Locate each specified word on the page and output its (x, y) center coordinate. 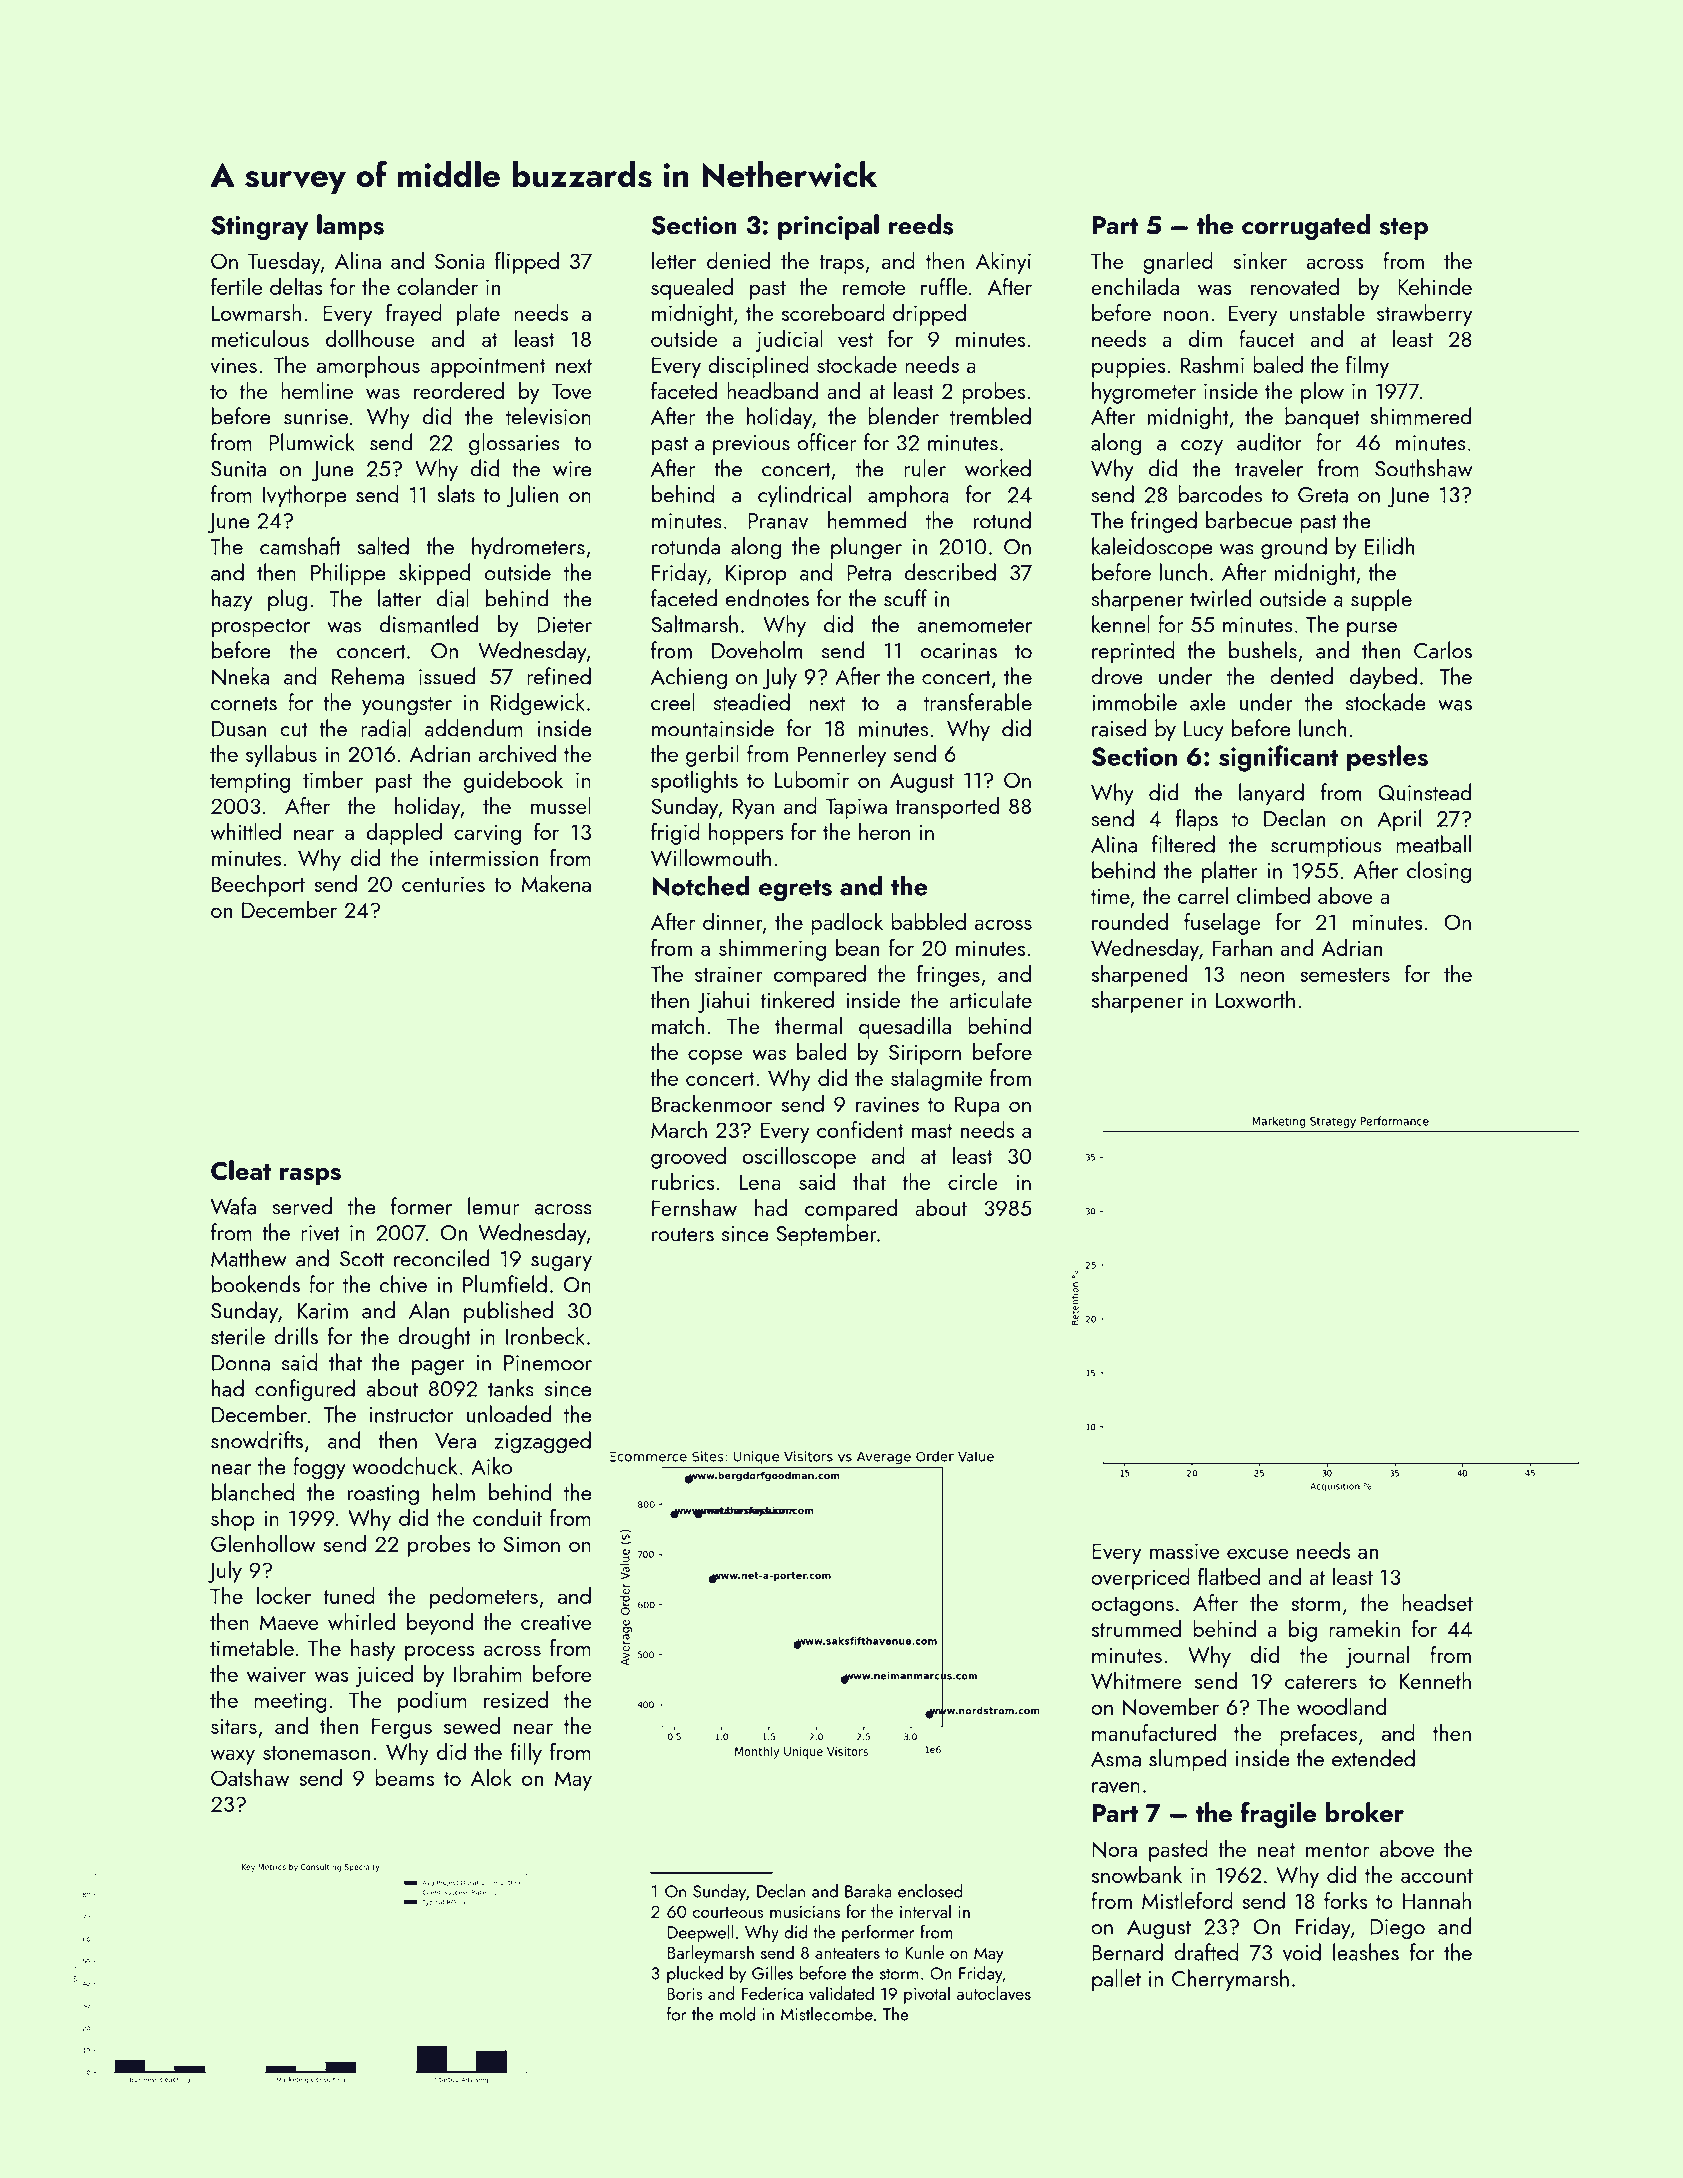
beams (404, 1777)
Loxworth (1255, 999)
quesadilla (905, 1028)
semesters (1345, 975)
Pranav (778, 521)
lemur (493, 1206)
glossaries (514, 444)
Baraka (868, 1891)
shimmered (1420, 416)
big (1303, 1631)
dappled (404, 834)
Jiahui (723, 1002)
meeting (290, 1702)
